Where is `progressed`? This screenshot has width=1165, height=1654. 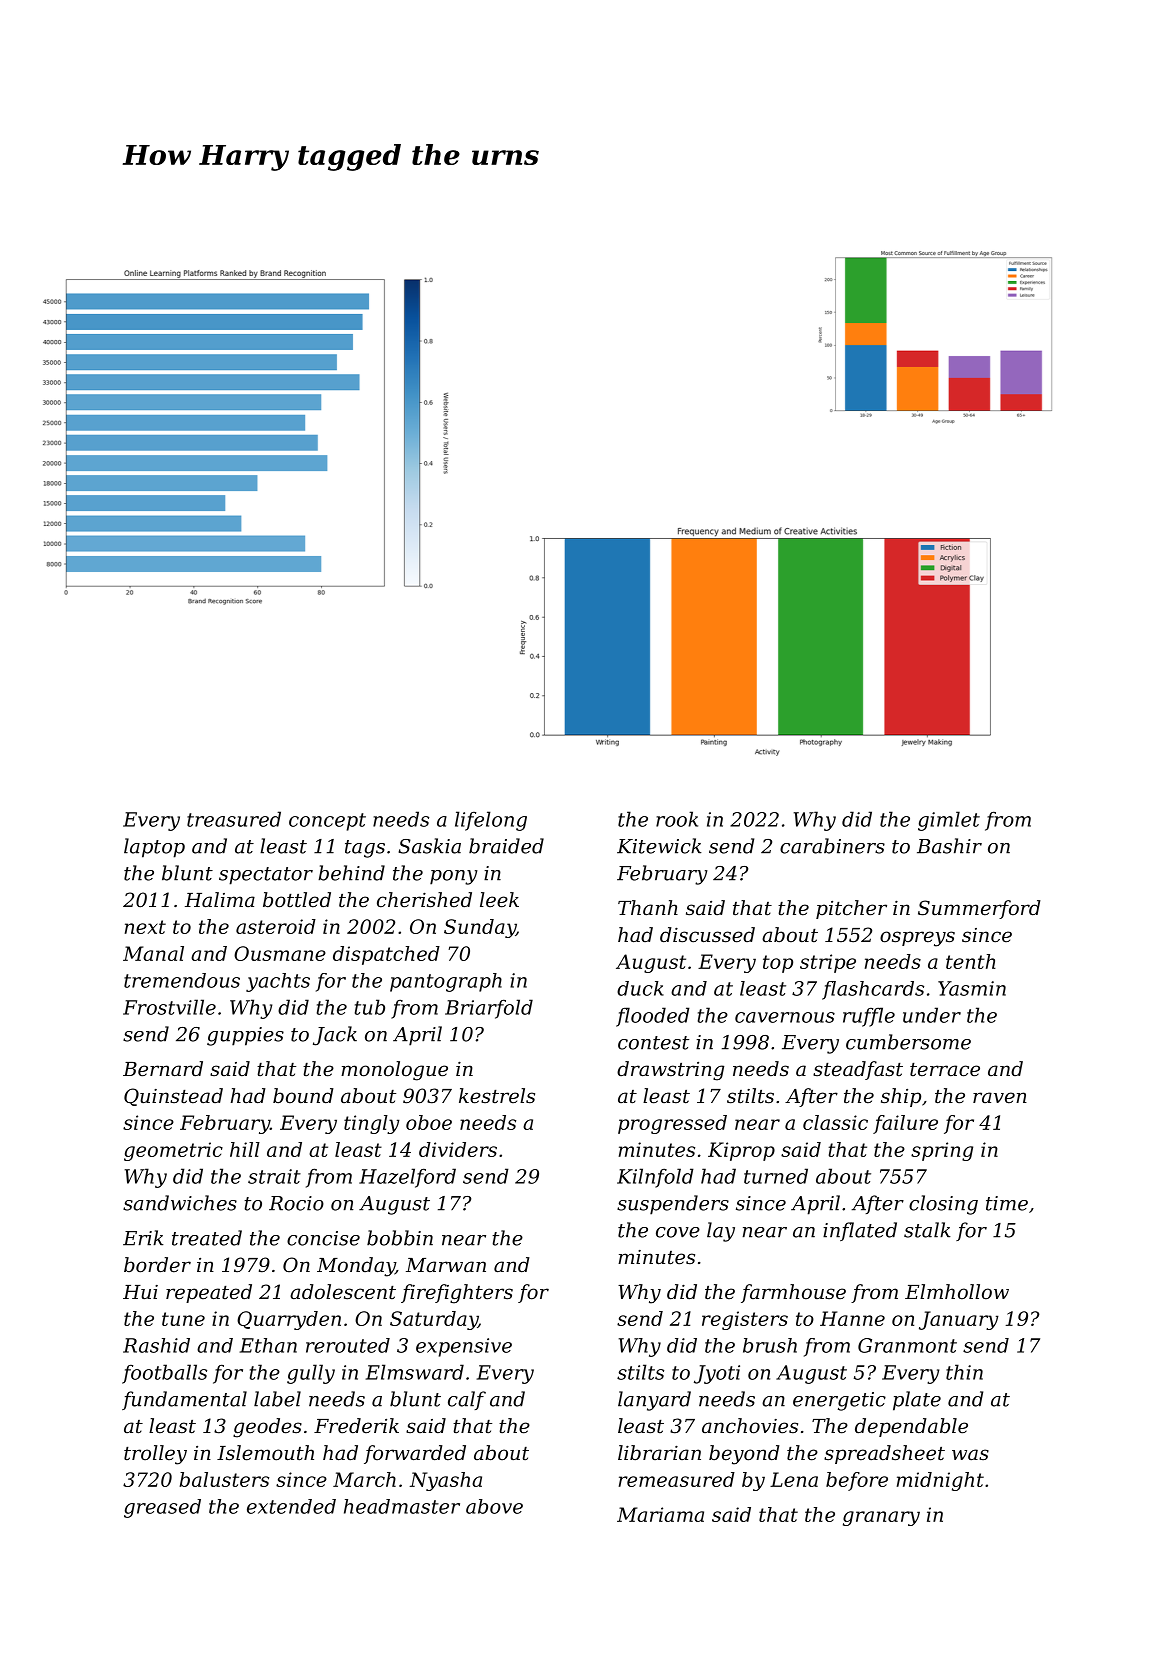 progressed is located at coordinates (672, 1124).
